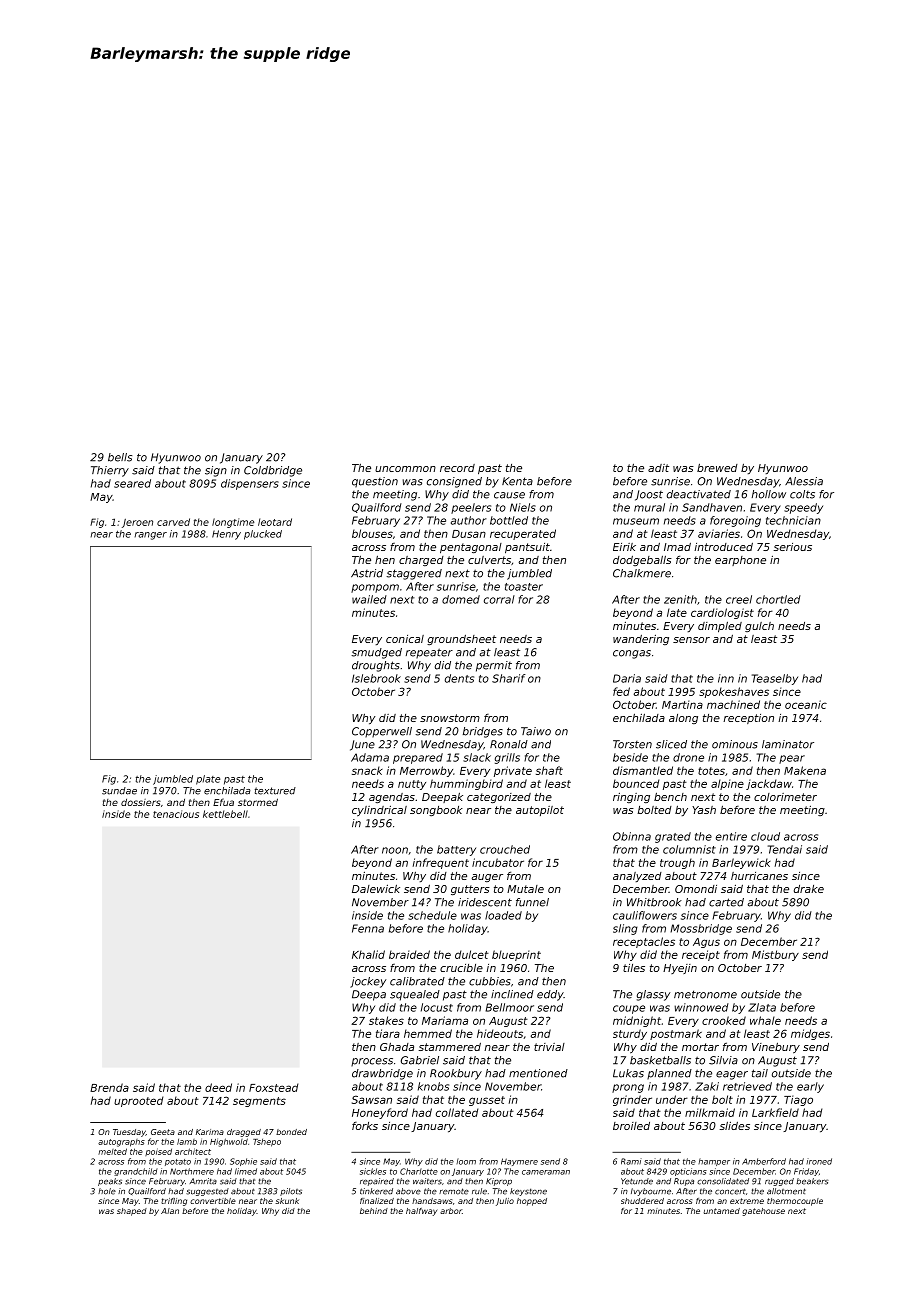 This page has width=924, height=1308. What do you see at coordinates (641, 639) in the page?
I see `wandering` at bounding box center [641, 639].
